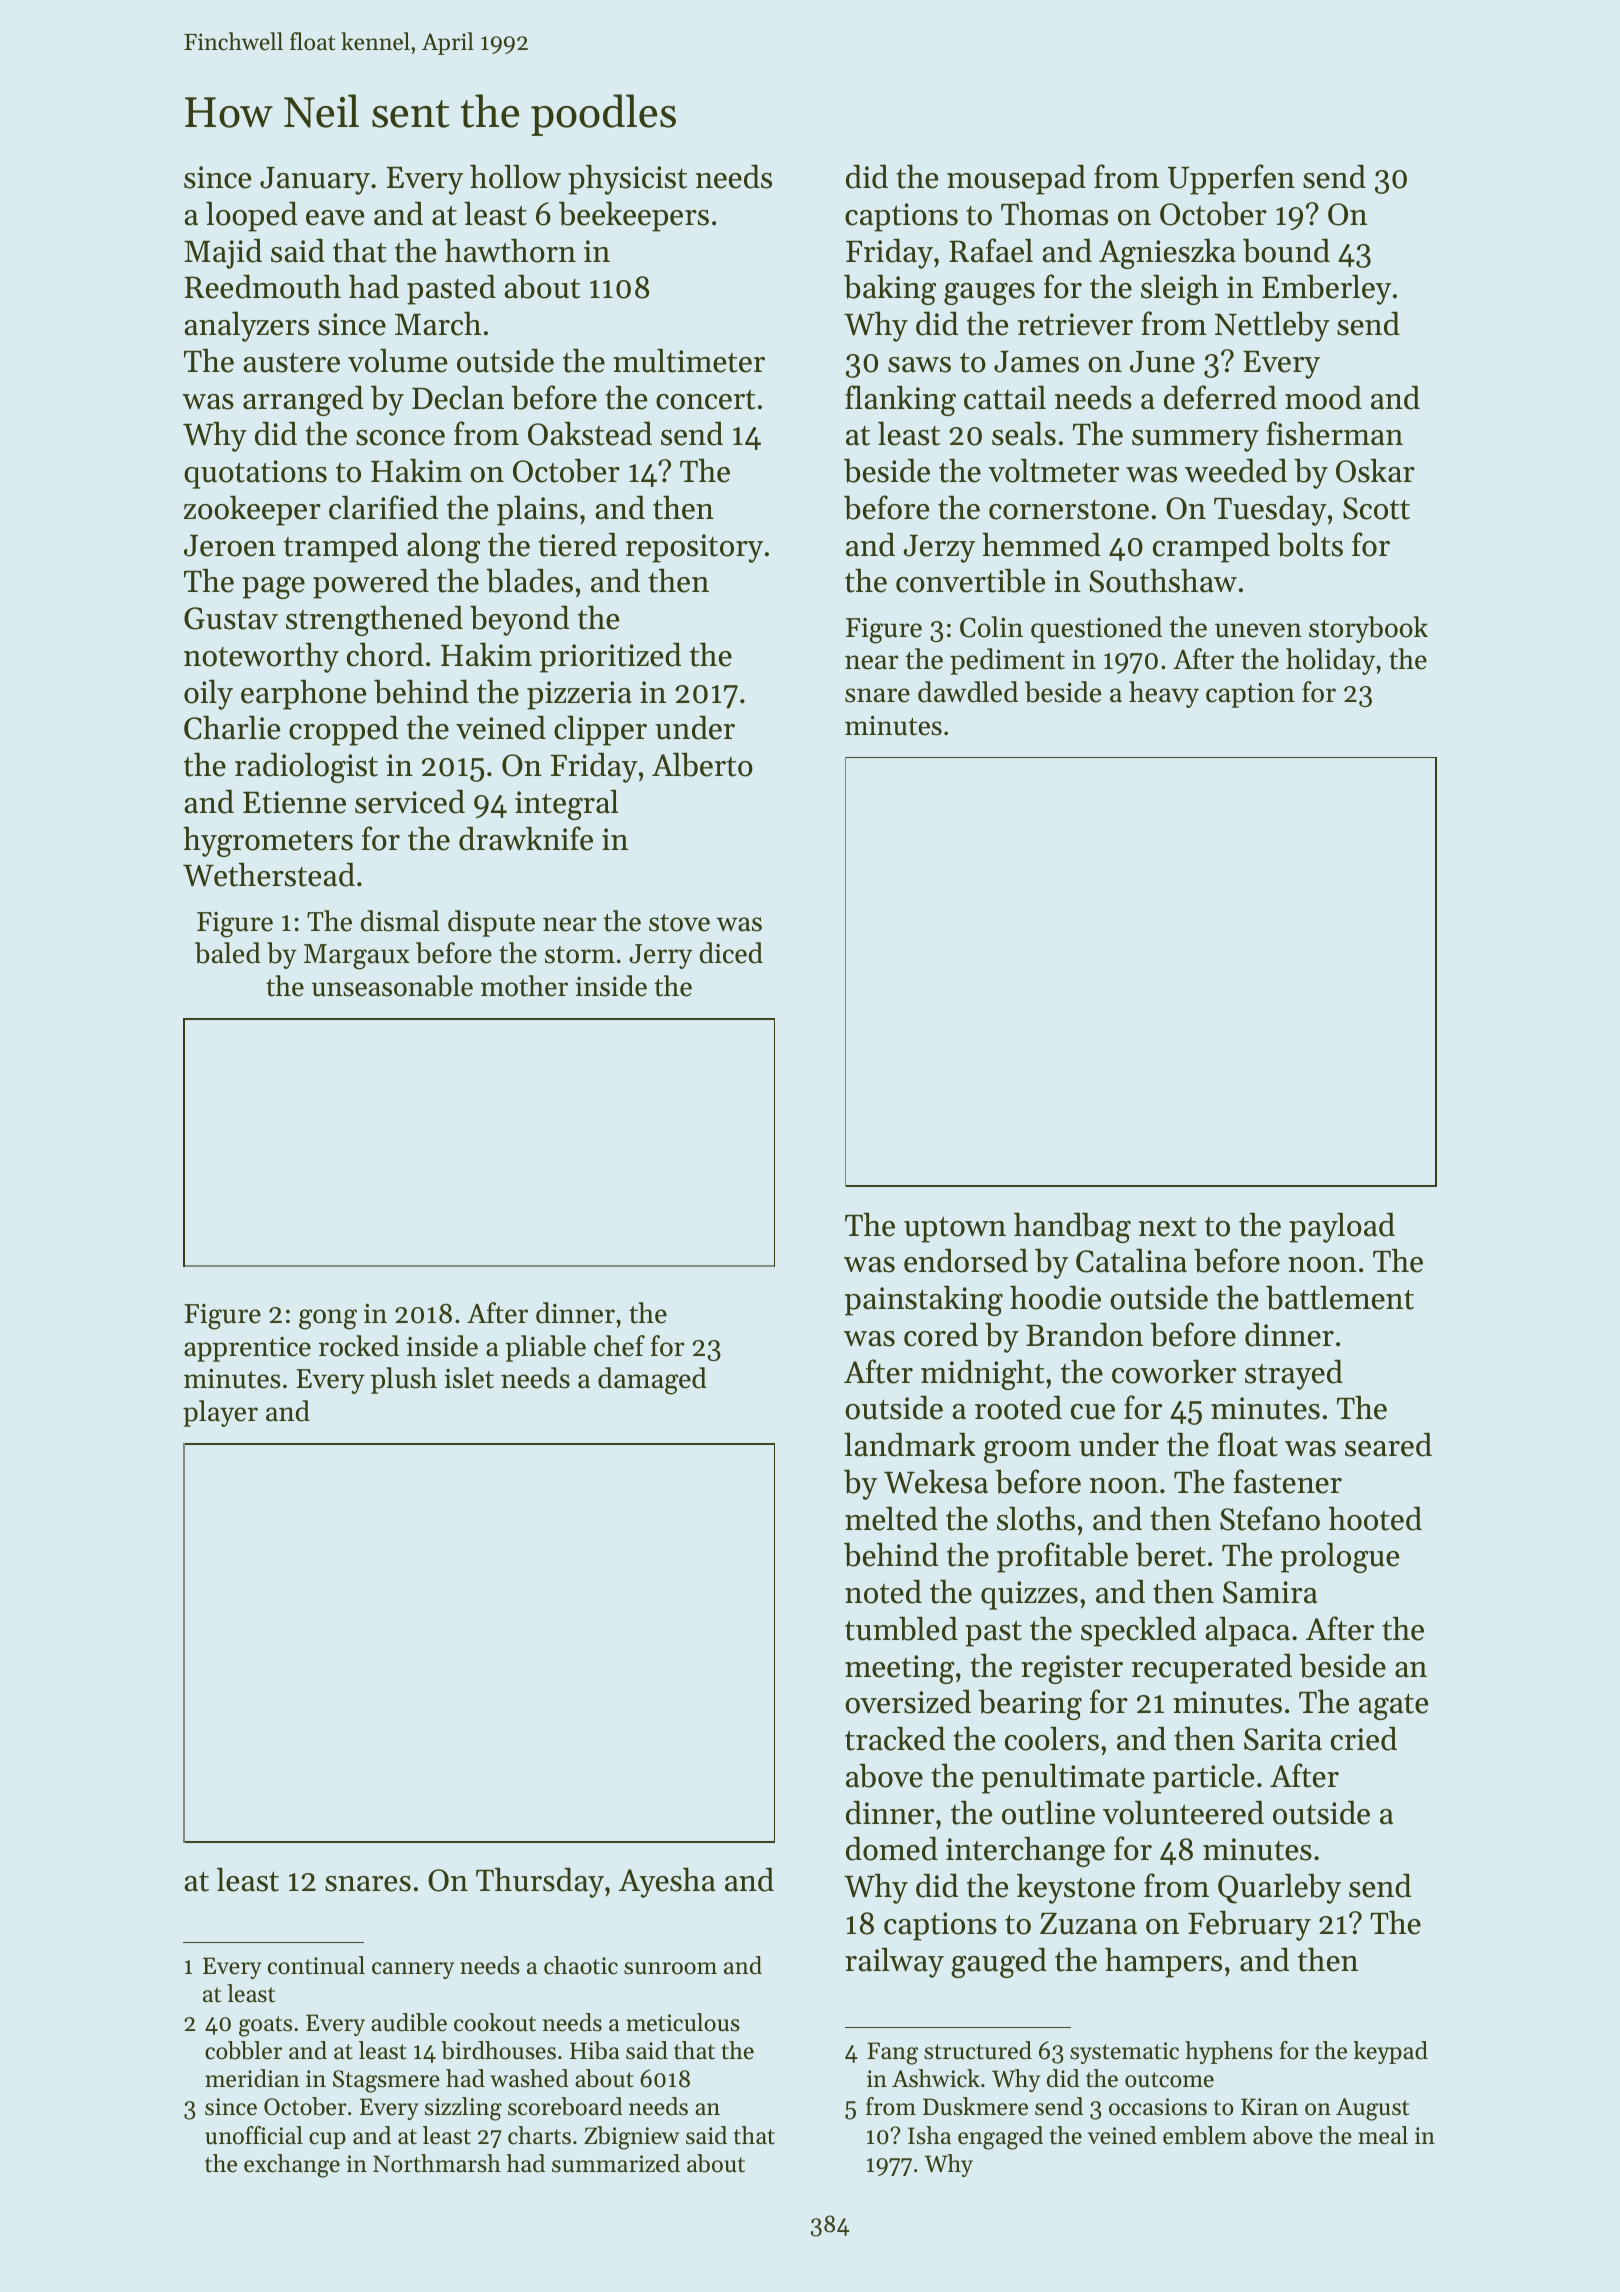 Image resolution: width=1620 pixels, height=2292 pixels. Describe the element at coordinates (1231, 179) in the screenshot. I see `Upperfen` at that location.
